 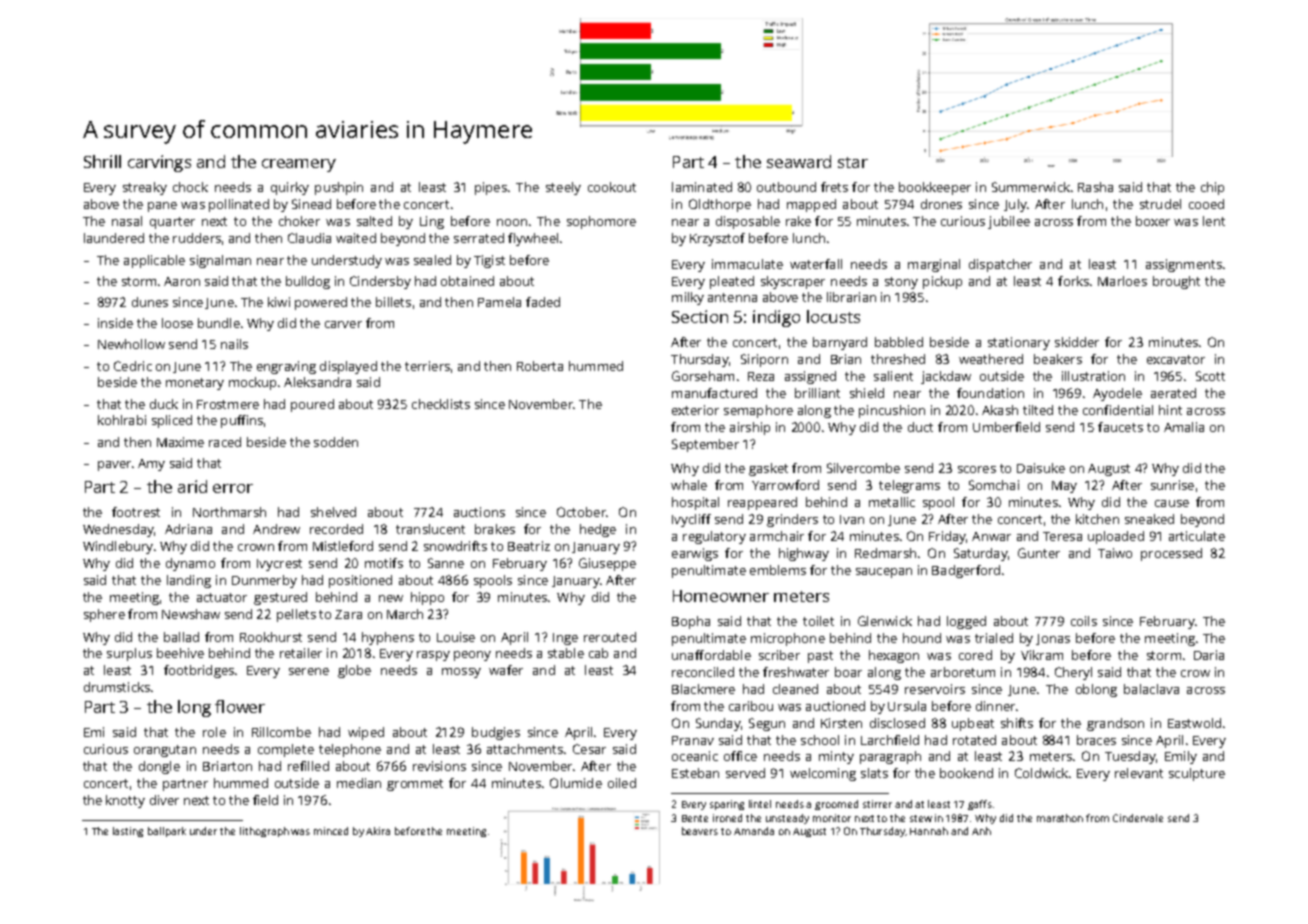 I want to click on monetary, so click(x=195, y=384).
